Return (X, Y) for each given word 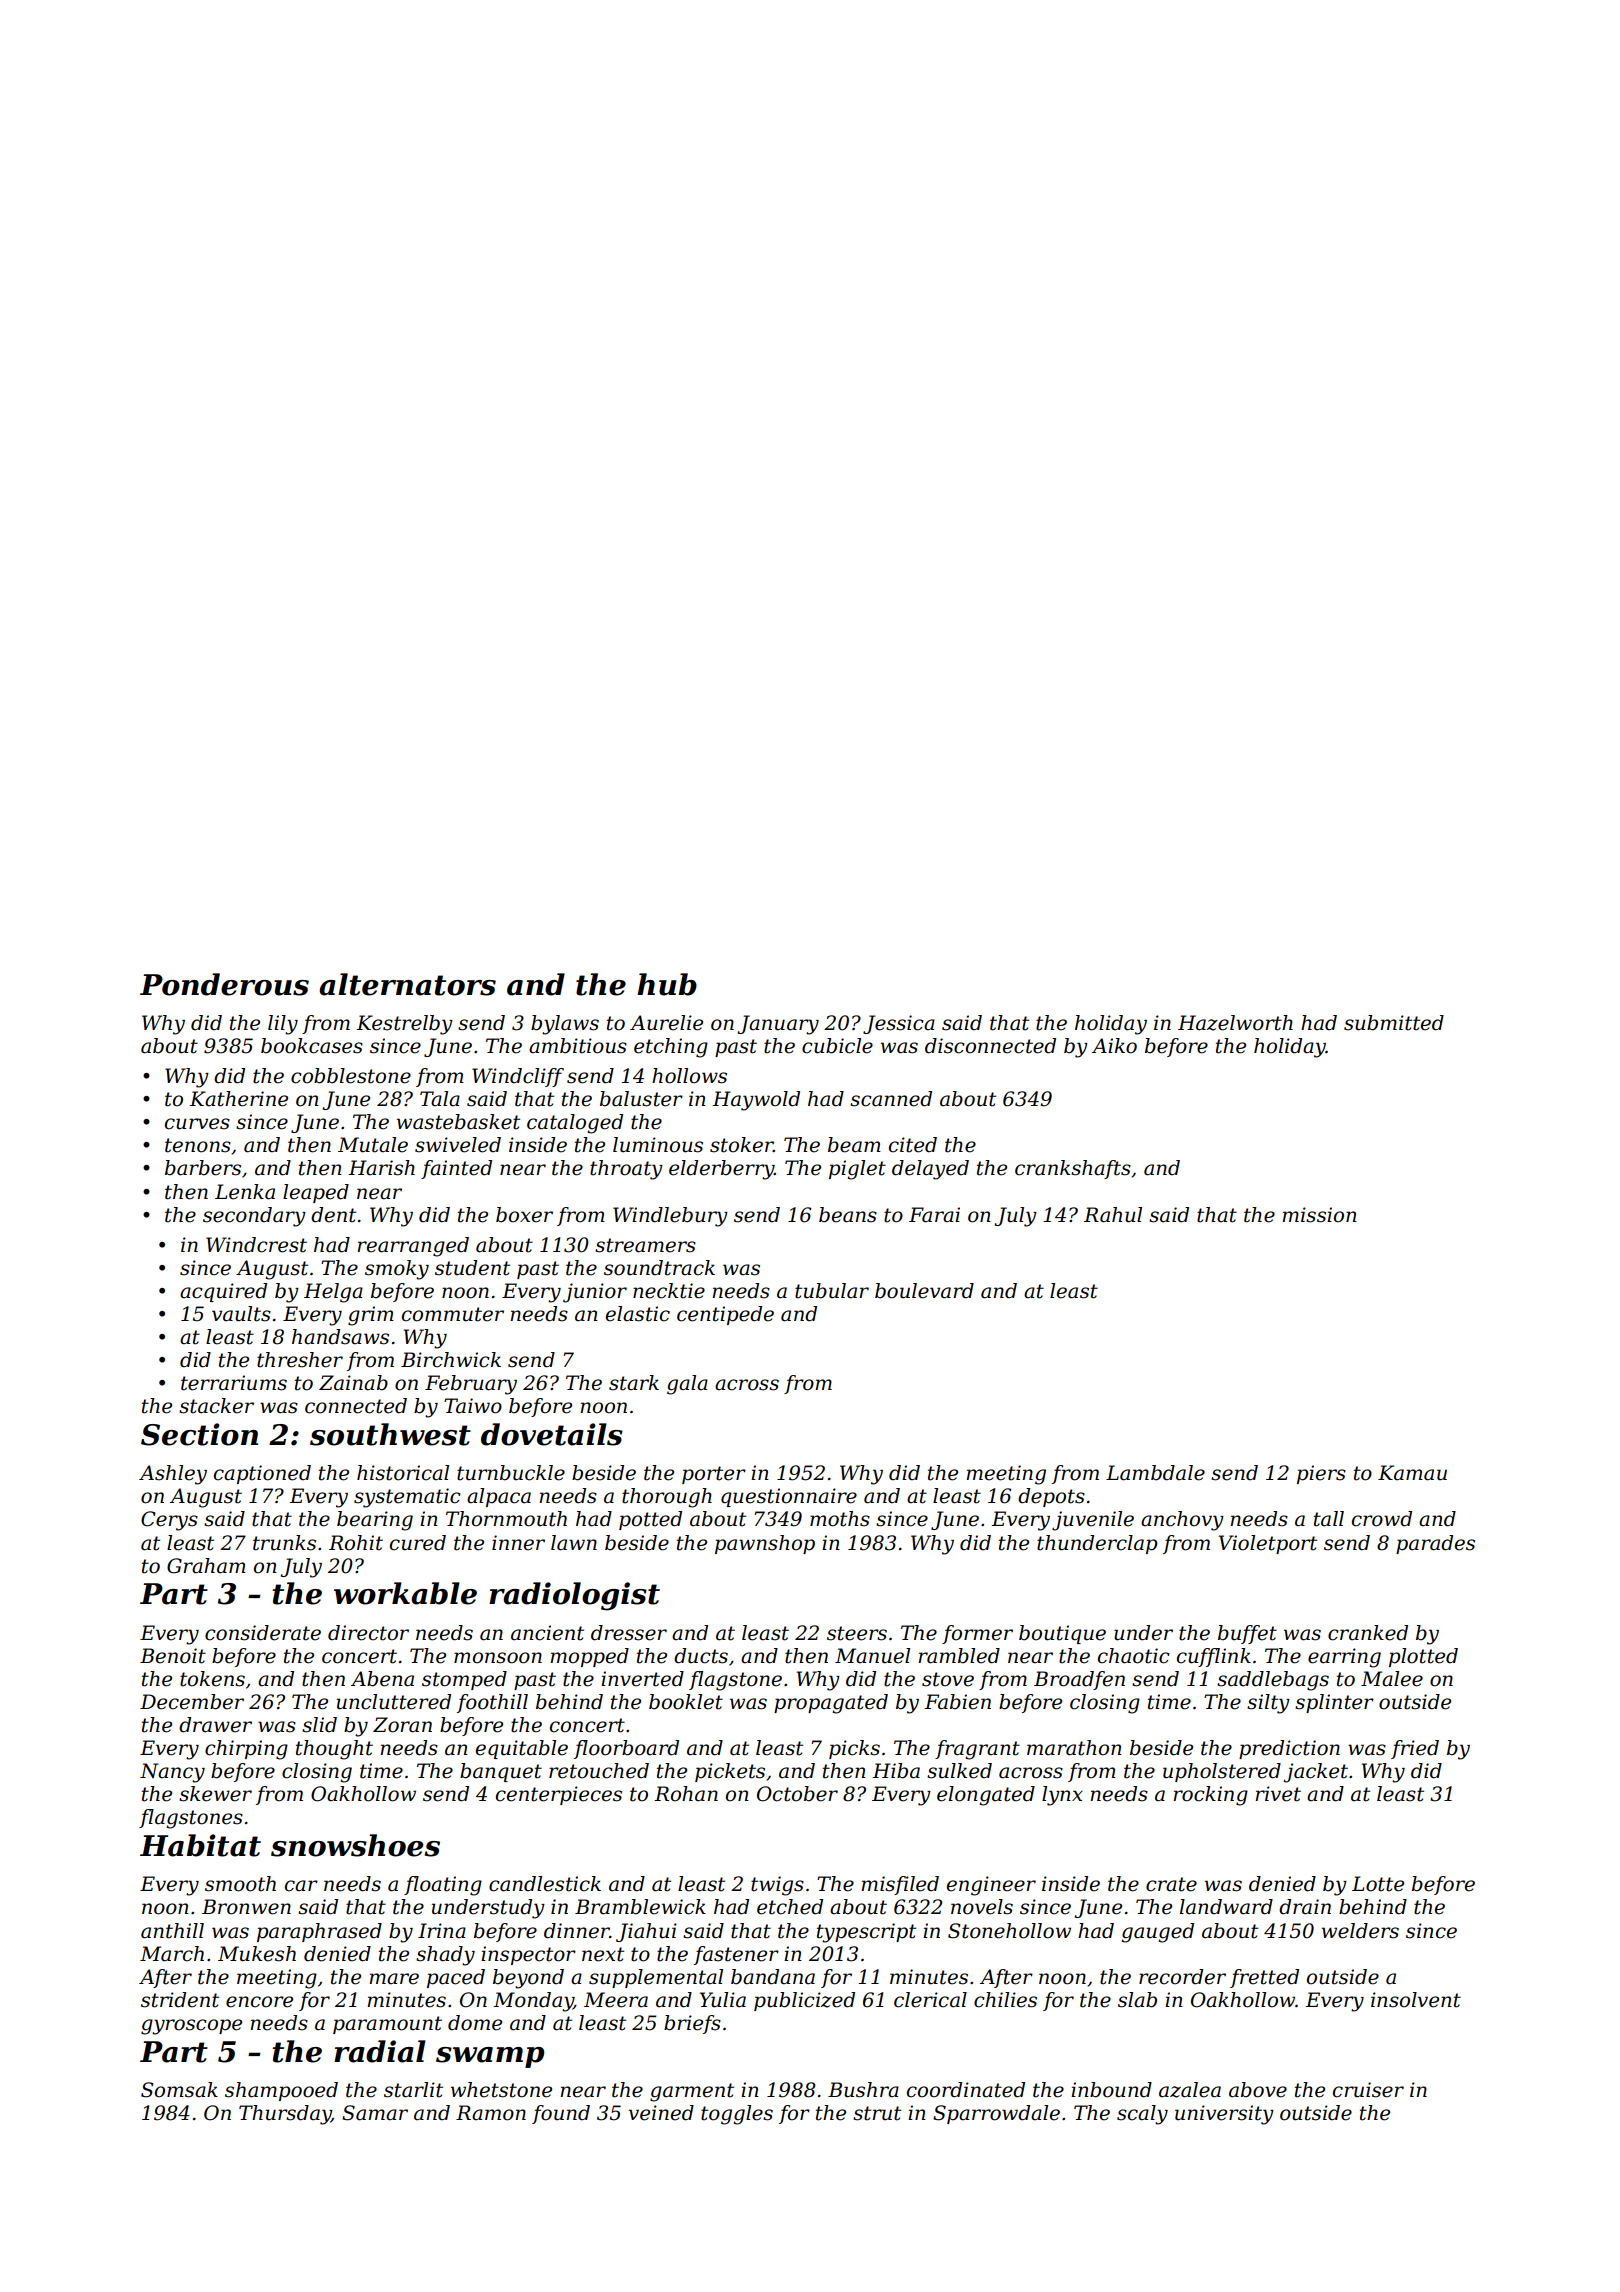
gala (687, 1385)
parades (1435, 1544)
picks (854, 1749)
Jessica (899, 1024)
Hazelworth (1235, 1023)
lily (283, 1025)
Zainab (353, 1383)
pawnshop (765, 1544)
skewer (215, 1794)
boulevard (924, 1291)
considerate (263, 1633)
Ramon (491, 2113)
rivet (1278, 1794)
